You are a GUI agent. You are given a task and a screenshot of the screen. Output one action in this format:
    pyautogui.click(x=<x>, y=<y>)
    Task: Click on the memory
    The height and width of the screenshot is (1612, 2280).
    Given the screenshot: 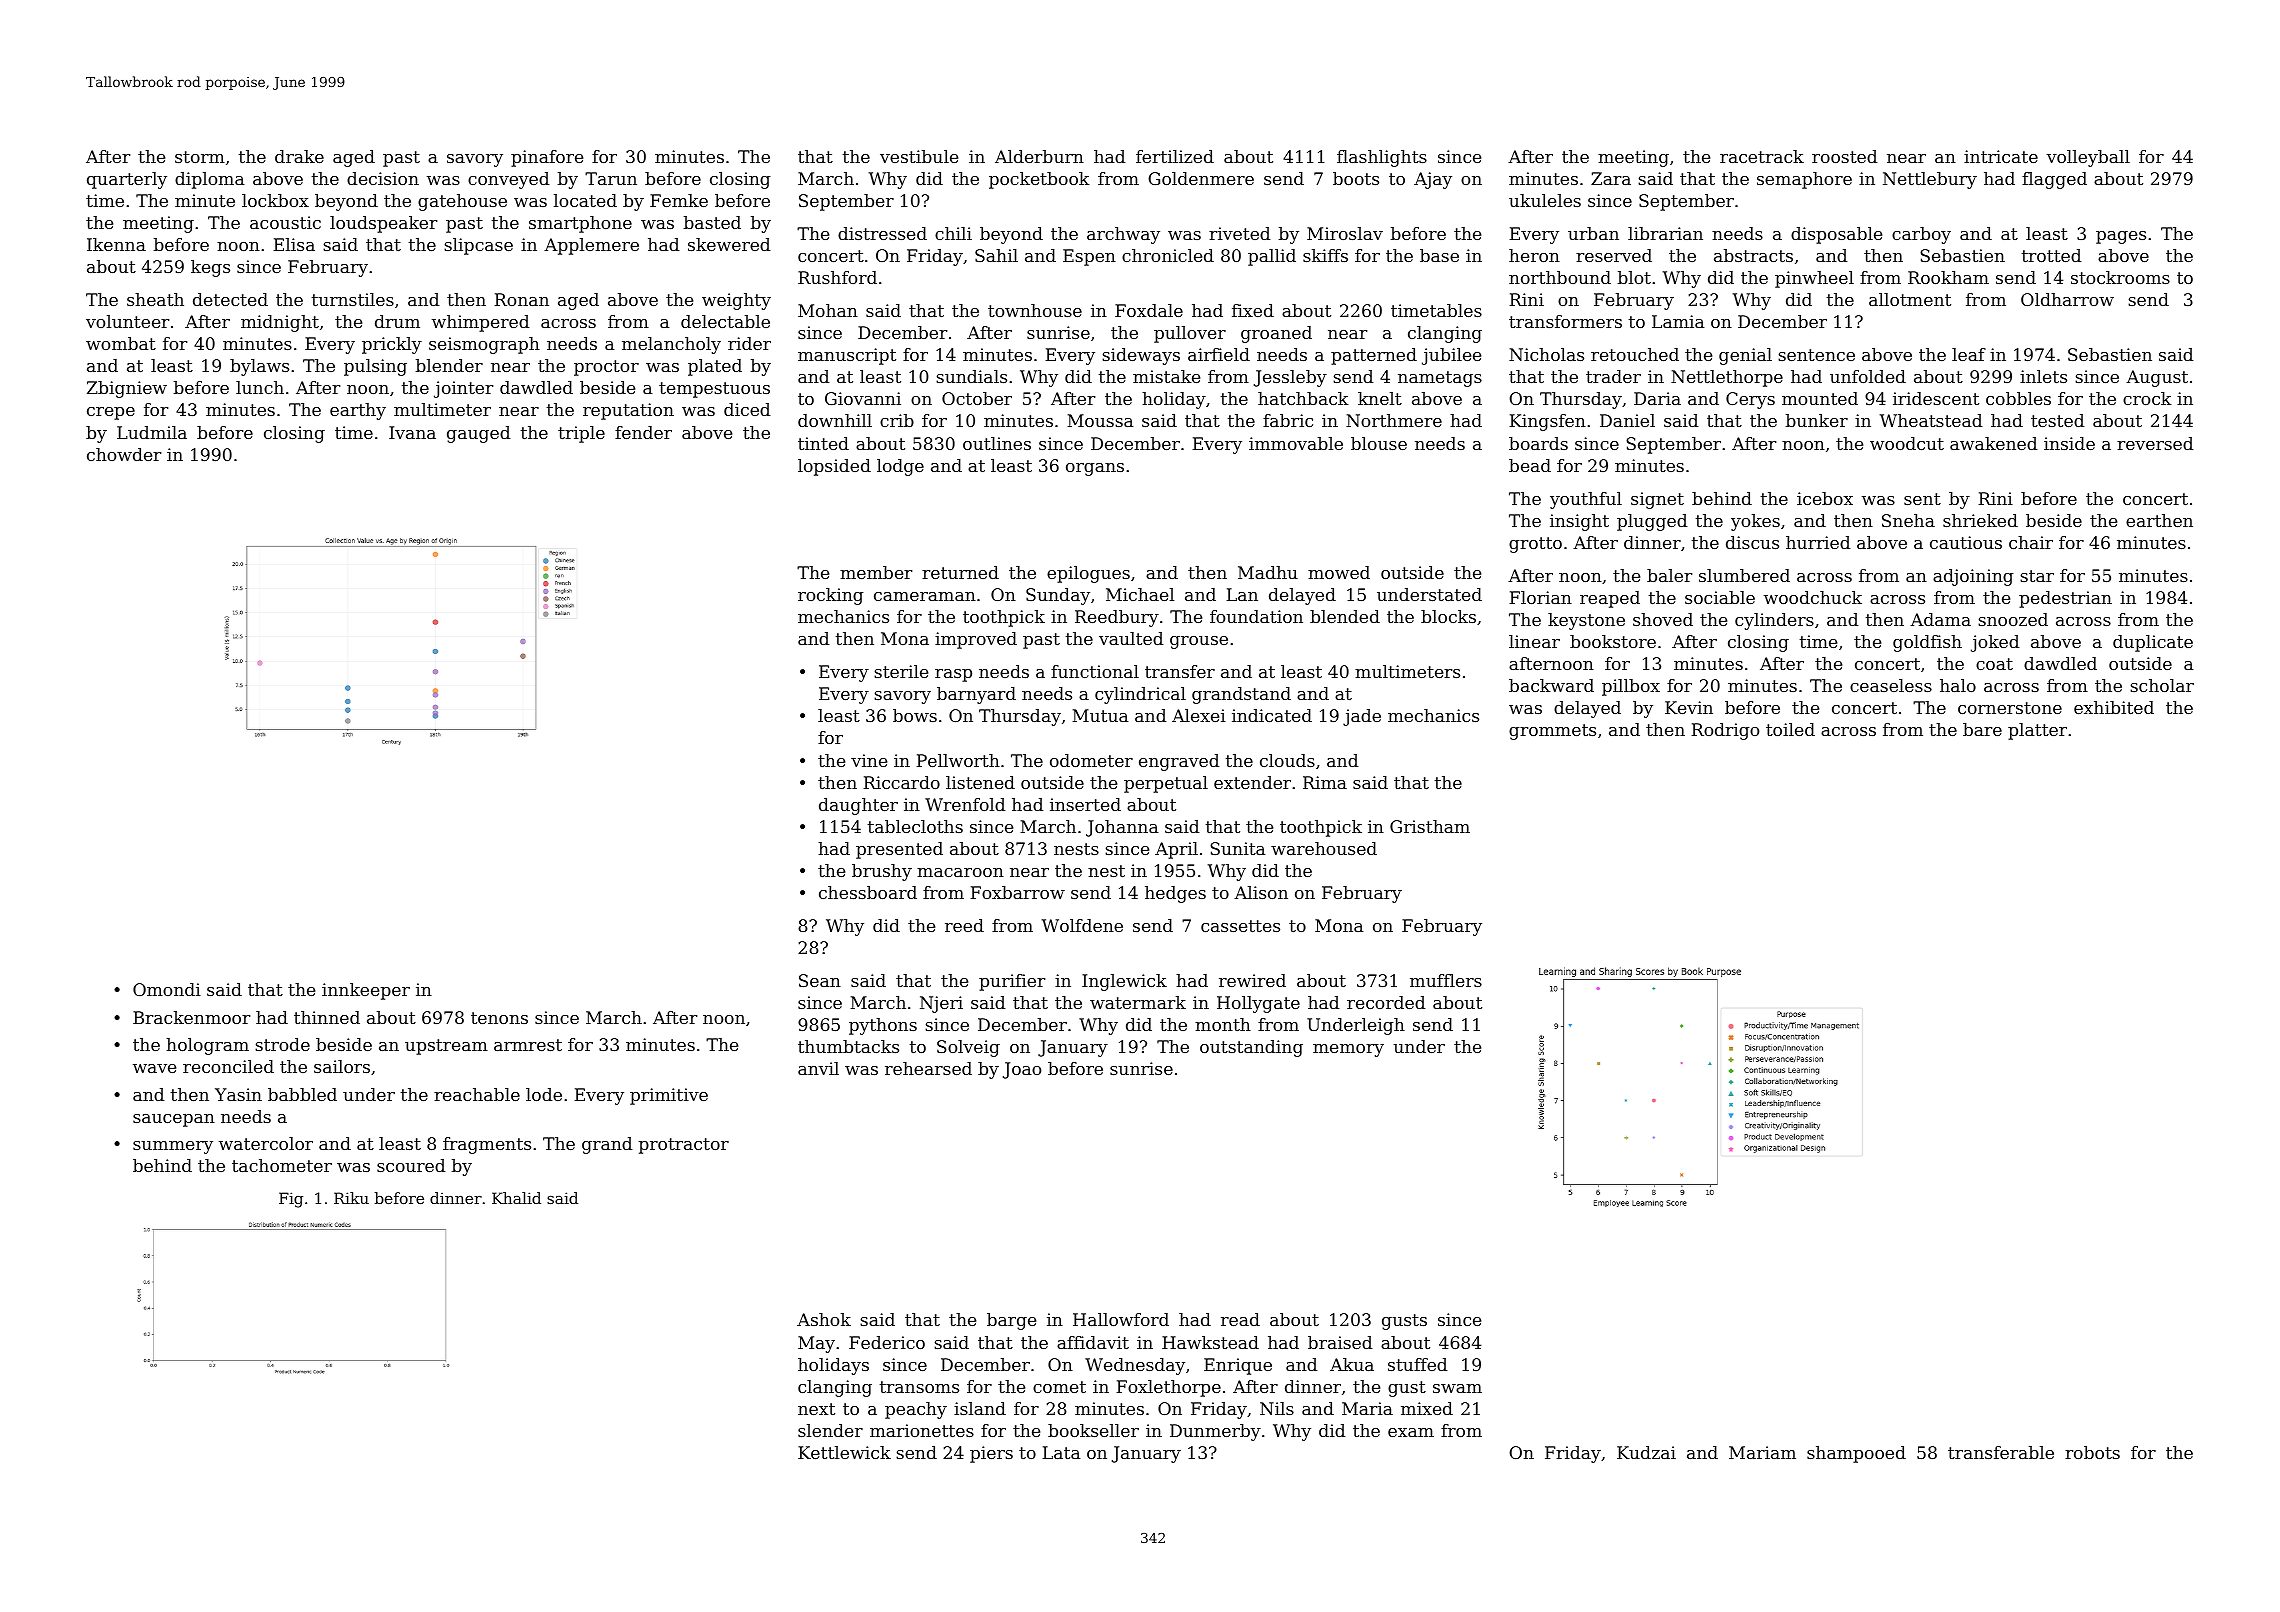 What is the action you would take?
    pyautogui.click(x=1348, y=1050)
